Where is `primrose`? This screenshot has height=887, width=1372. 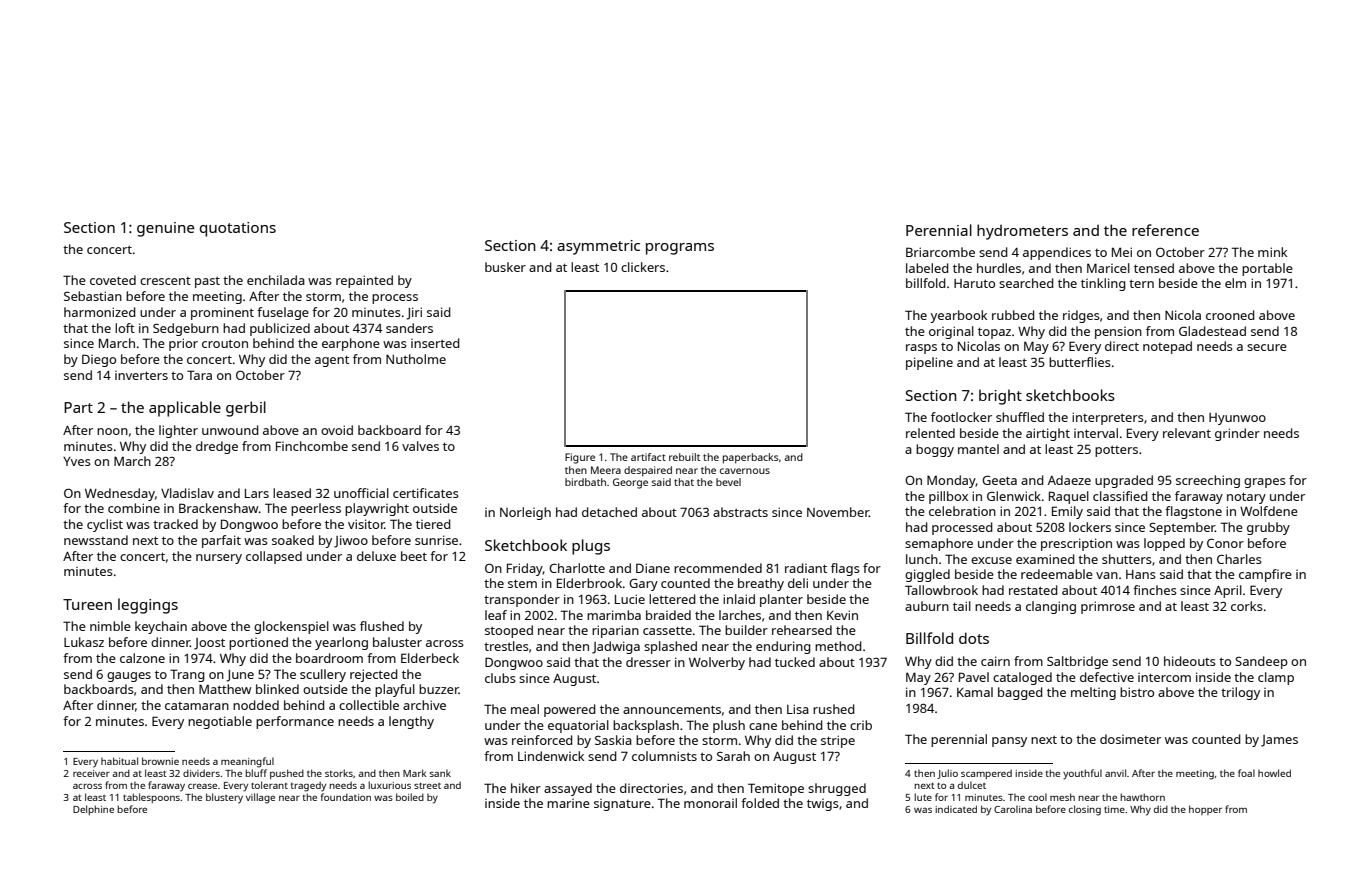 primrose is located at coordinates (1108, 607).
